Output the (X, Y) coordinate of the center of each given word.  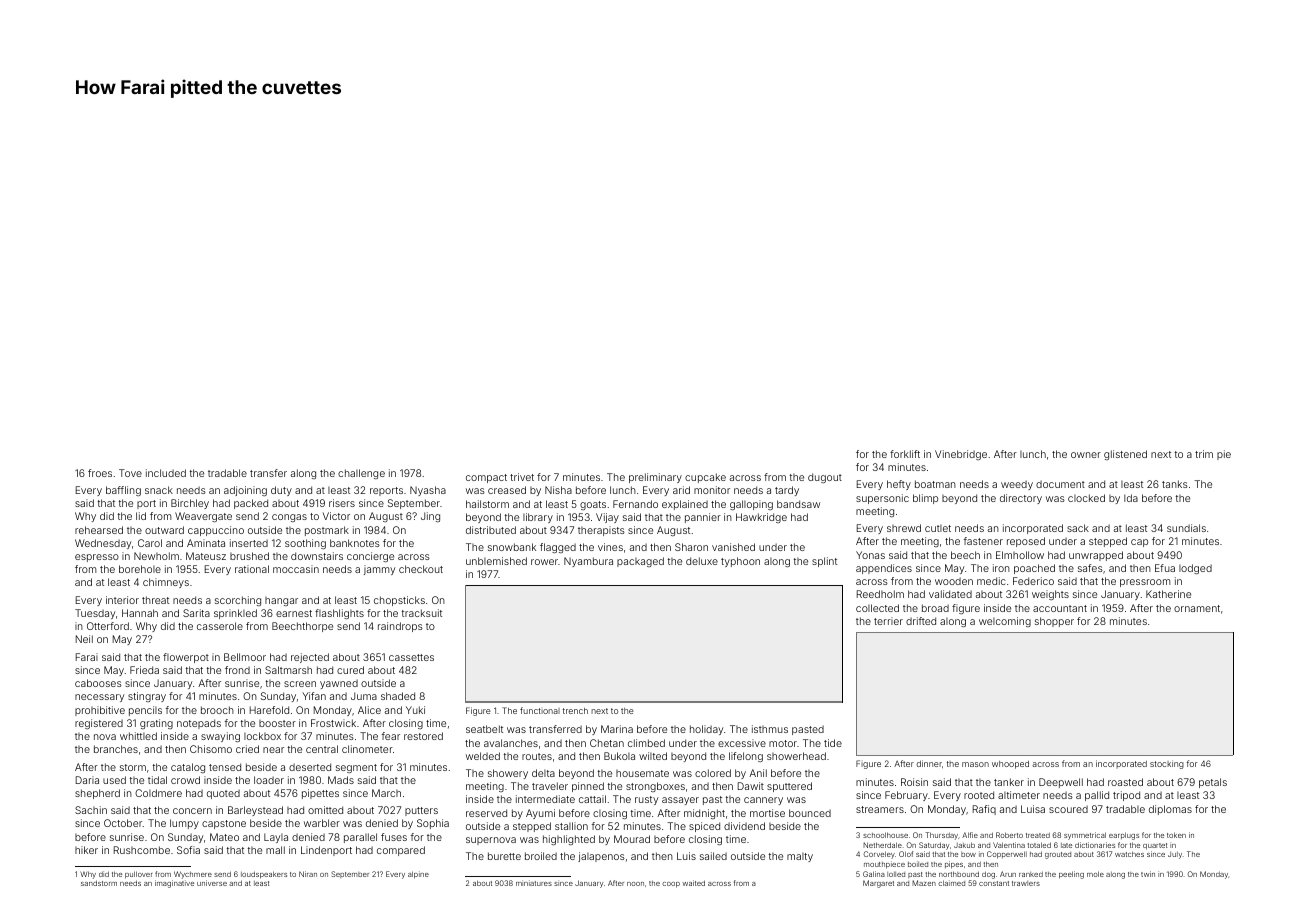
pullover (138, 875)
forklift (905, 454)
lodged (1195, 569)
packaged (640, 562)
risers (342, 503)
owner (1086, 455)
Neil (84, 639)
